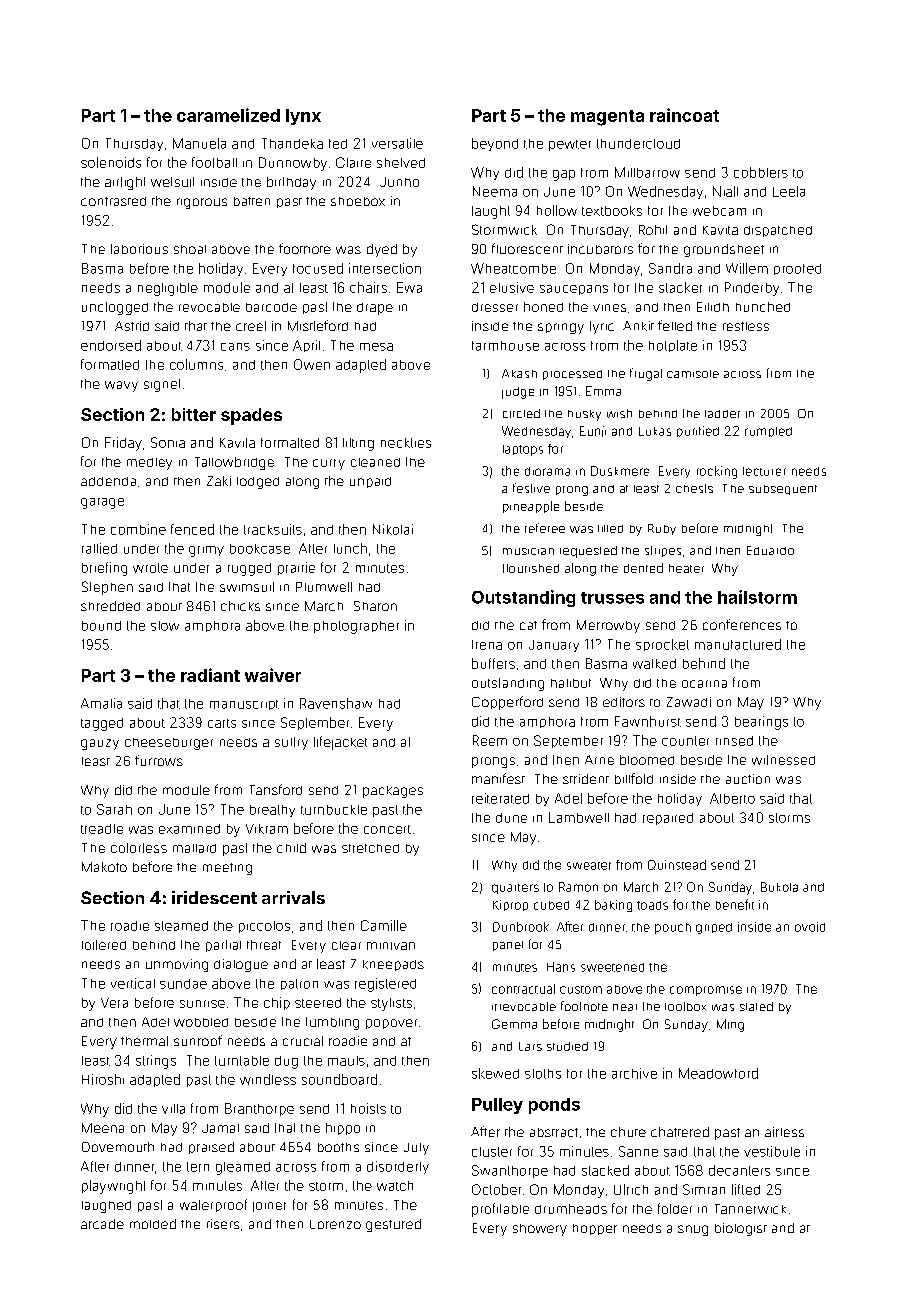 This screenshot has width=908, height=1316. I want to click on skewed, so click(495, 1073).
